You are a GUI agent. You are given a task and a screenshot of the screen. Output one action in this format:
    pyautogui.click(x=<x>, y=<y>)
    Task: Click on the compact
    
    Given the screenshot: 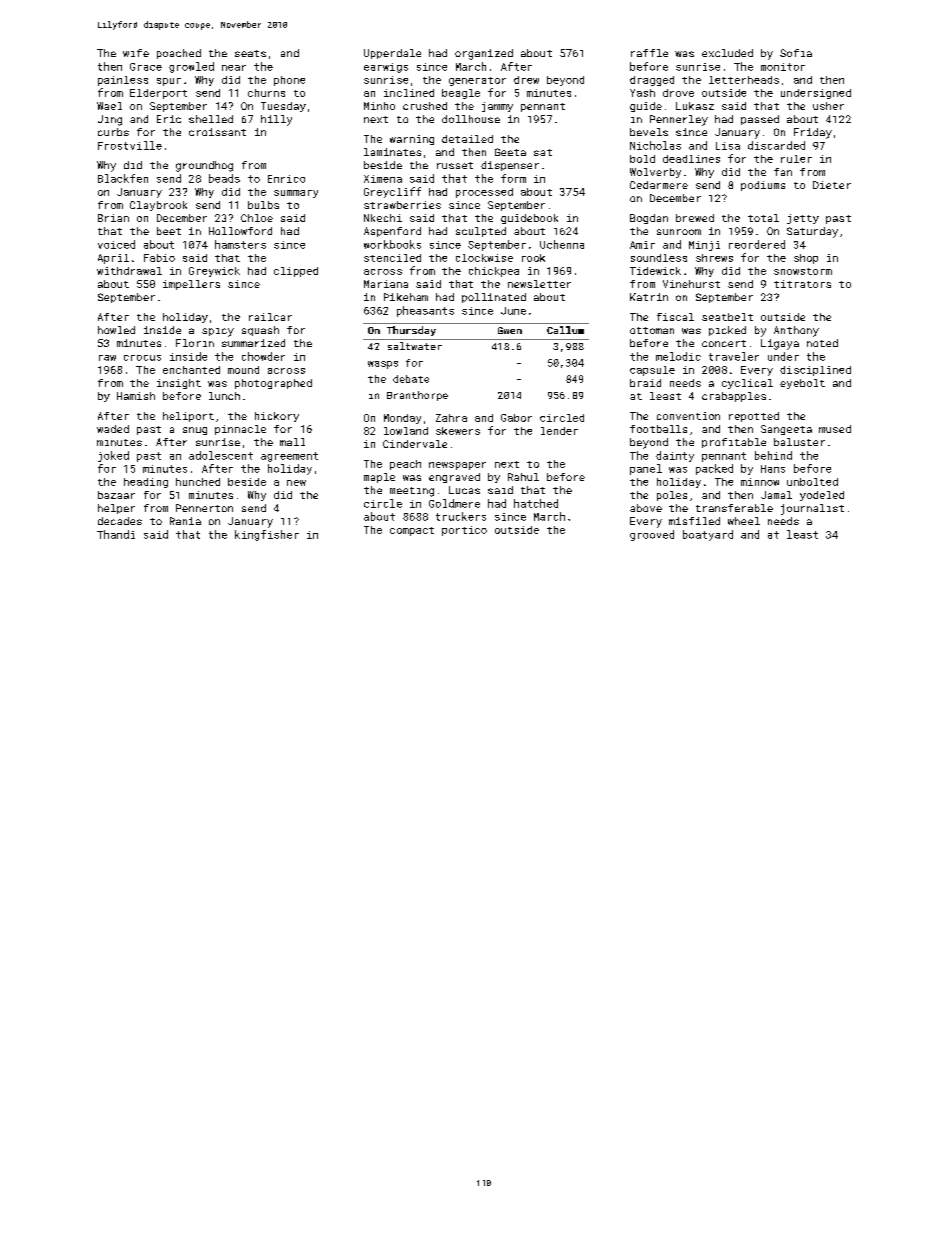 What is the action you would take?
    pyautogui.click(x=412, y=531)
